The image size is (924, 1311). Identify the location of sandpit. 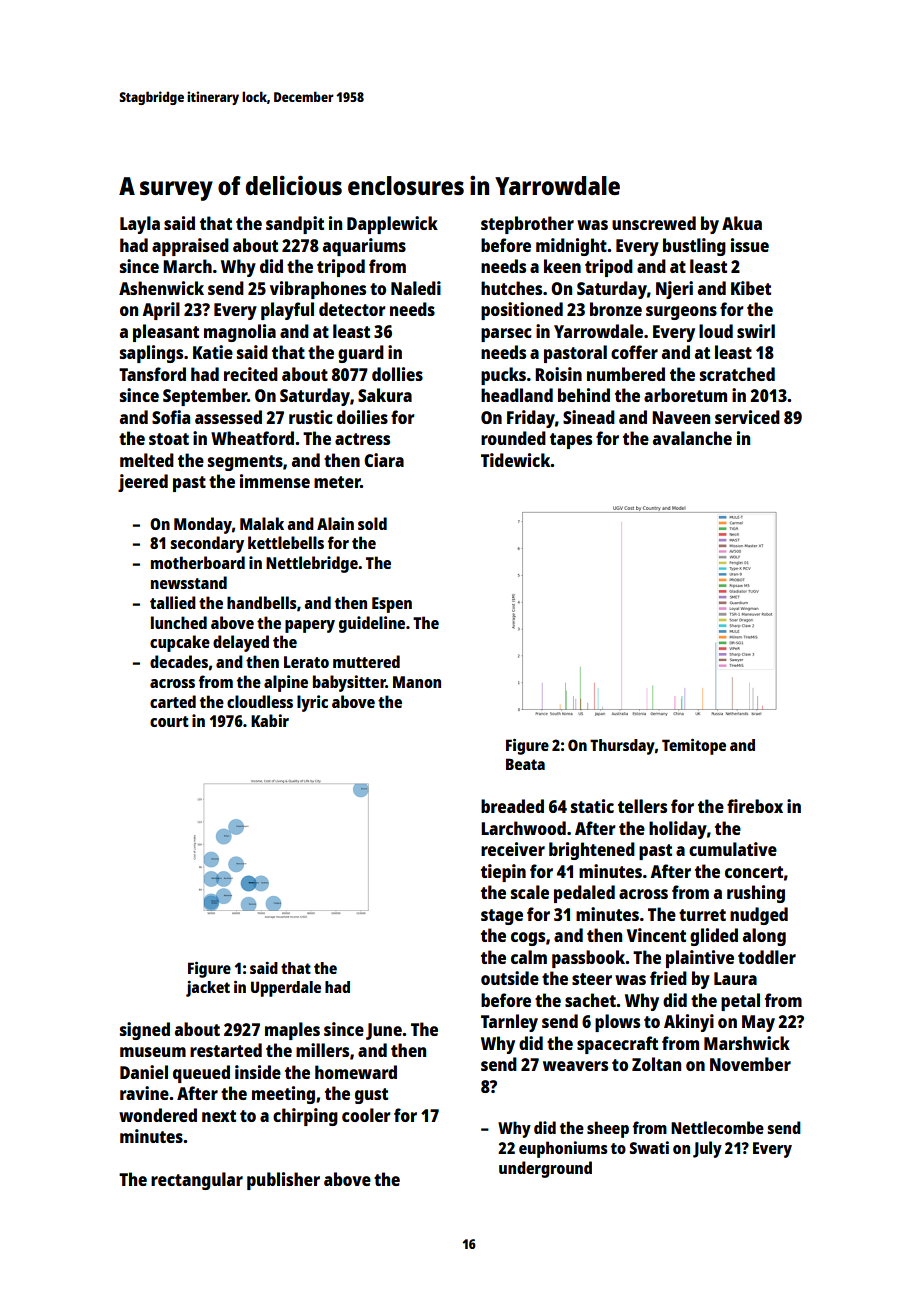
(295, 225).
